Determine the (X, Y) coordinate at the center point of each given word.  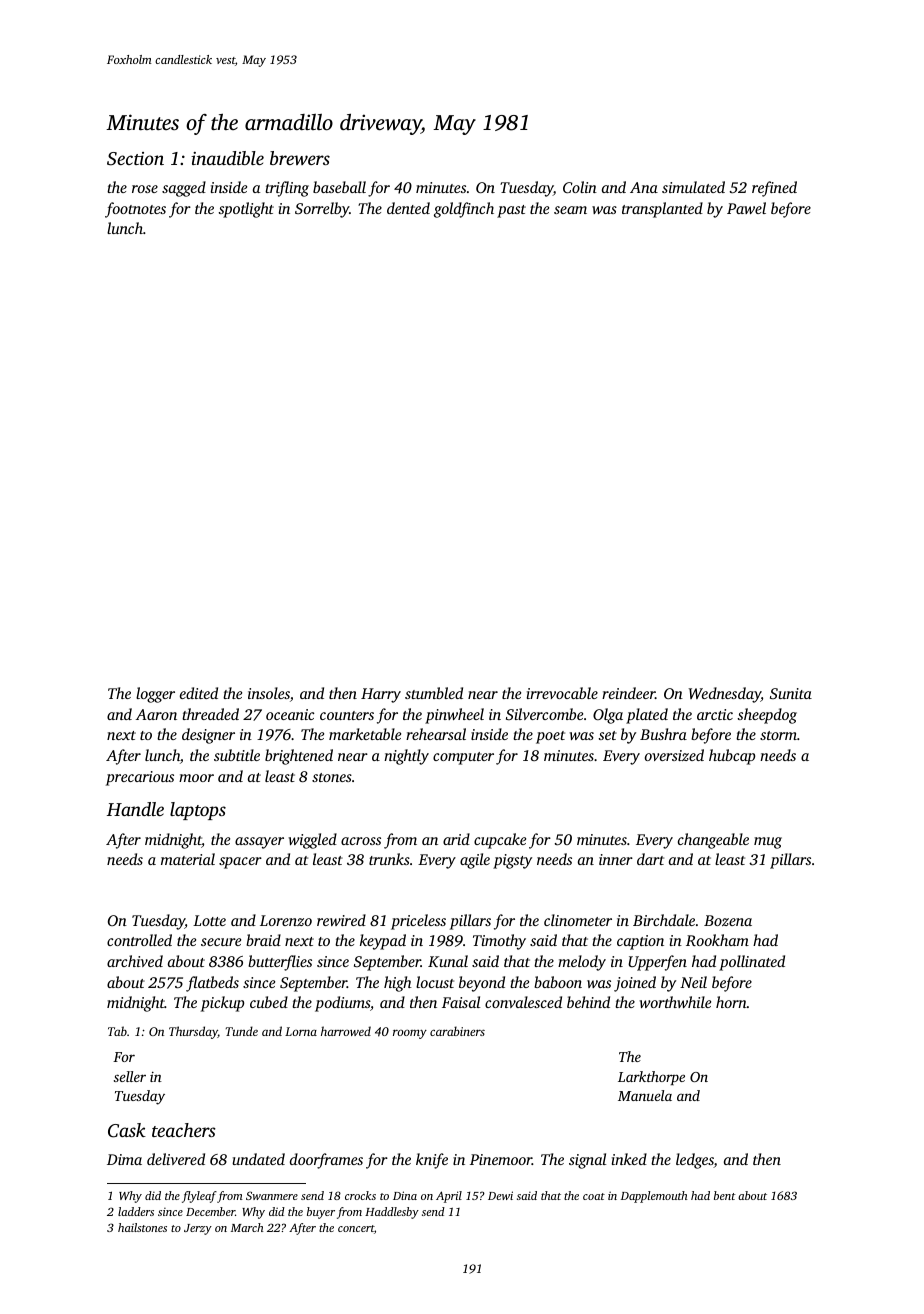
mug (768, 843)
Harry (381, 695)
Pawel (746, 208)
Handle (135, 809)
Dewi (500, 1195)
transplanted (662, 210)
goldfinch (464, 210)
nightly (406, 757)
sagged (184, 189)
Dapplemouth (654, 1197)
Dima (124, 1159)
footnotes (135, 210)
